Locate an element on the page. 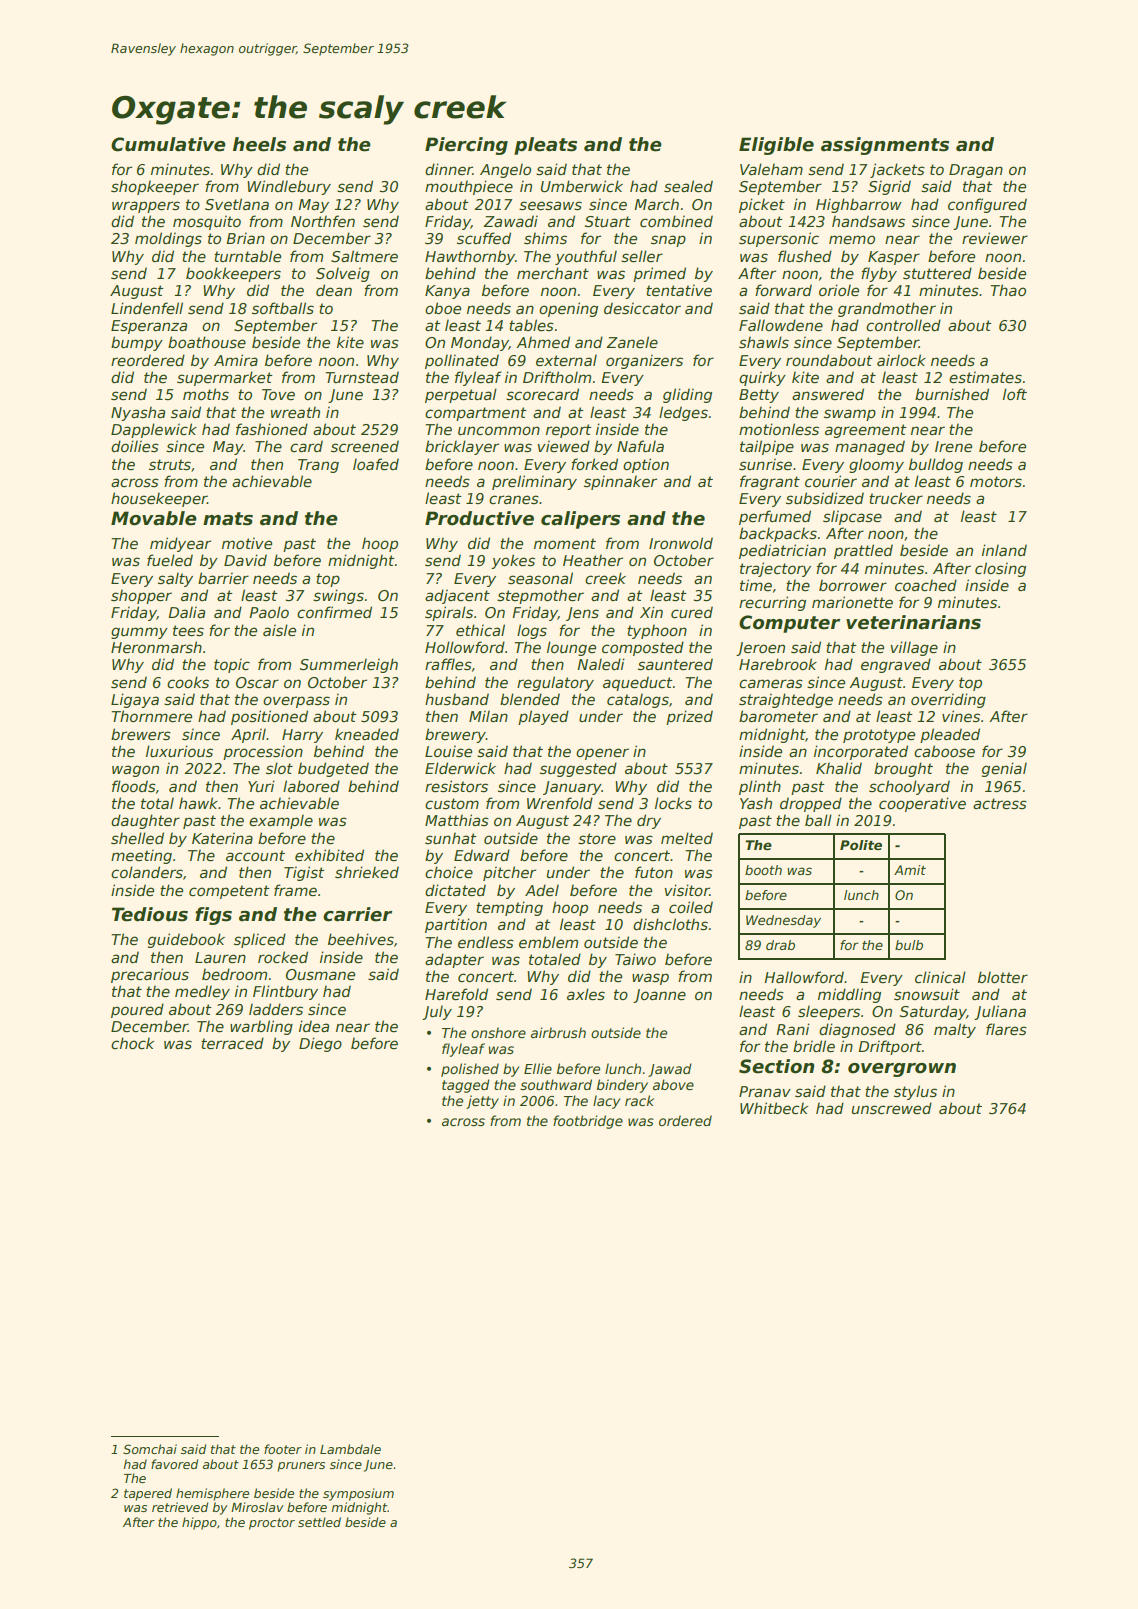 Image resolution: width=1138 pixels, height=1609 pixels. symposium is located at coordinates (358, 1494).
